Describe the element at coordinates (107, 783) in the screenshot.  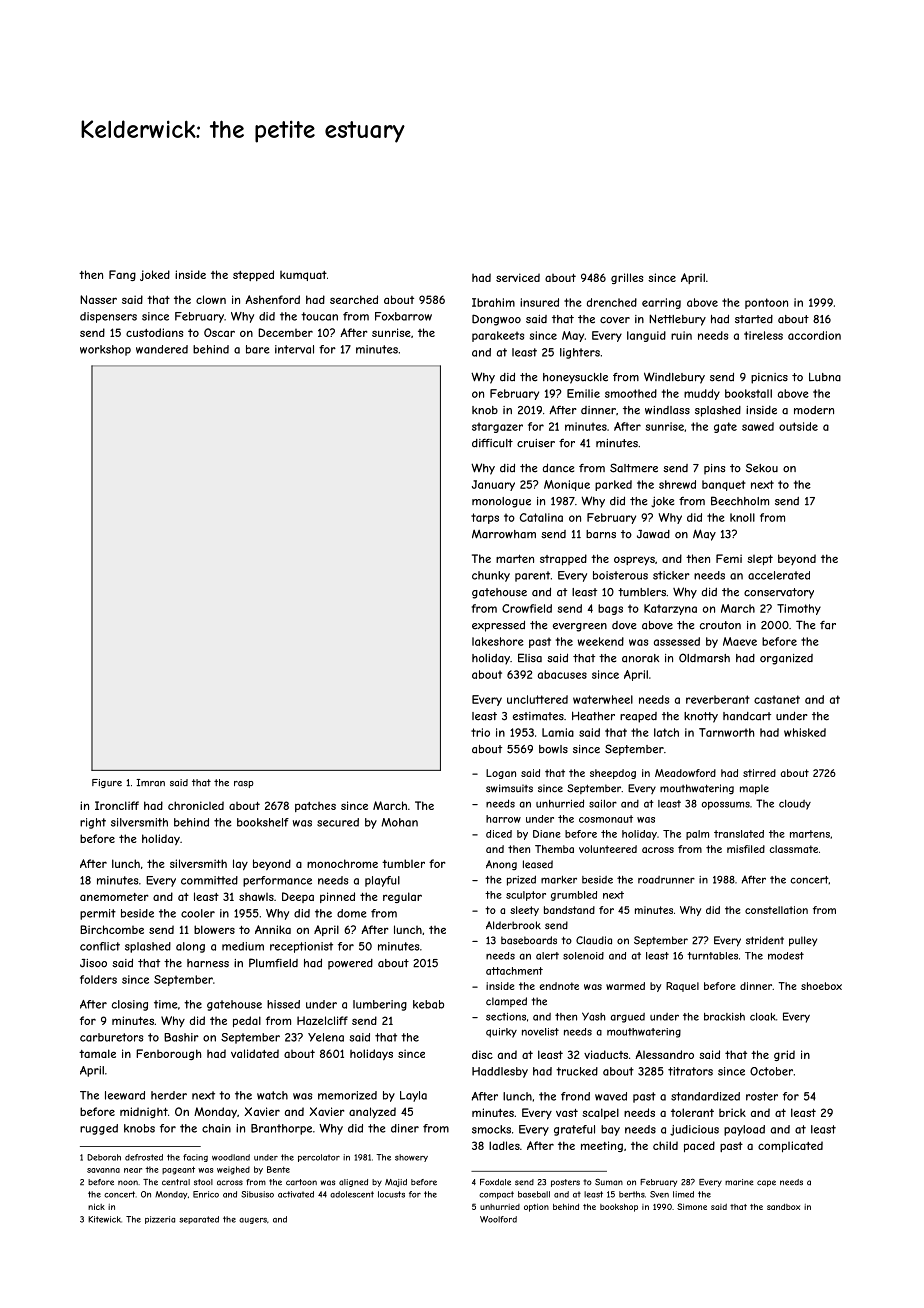
I see `Figure` at that location.
